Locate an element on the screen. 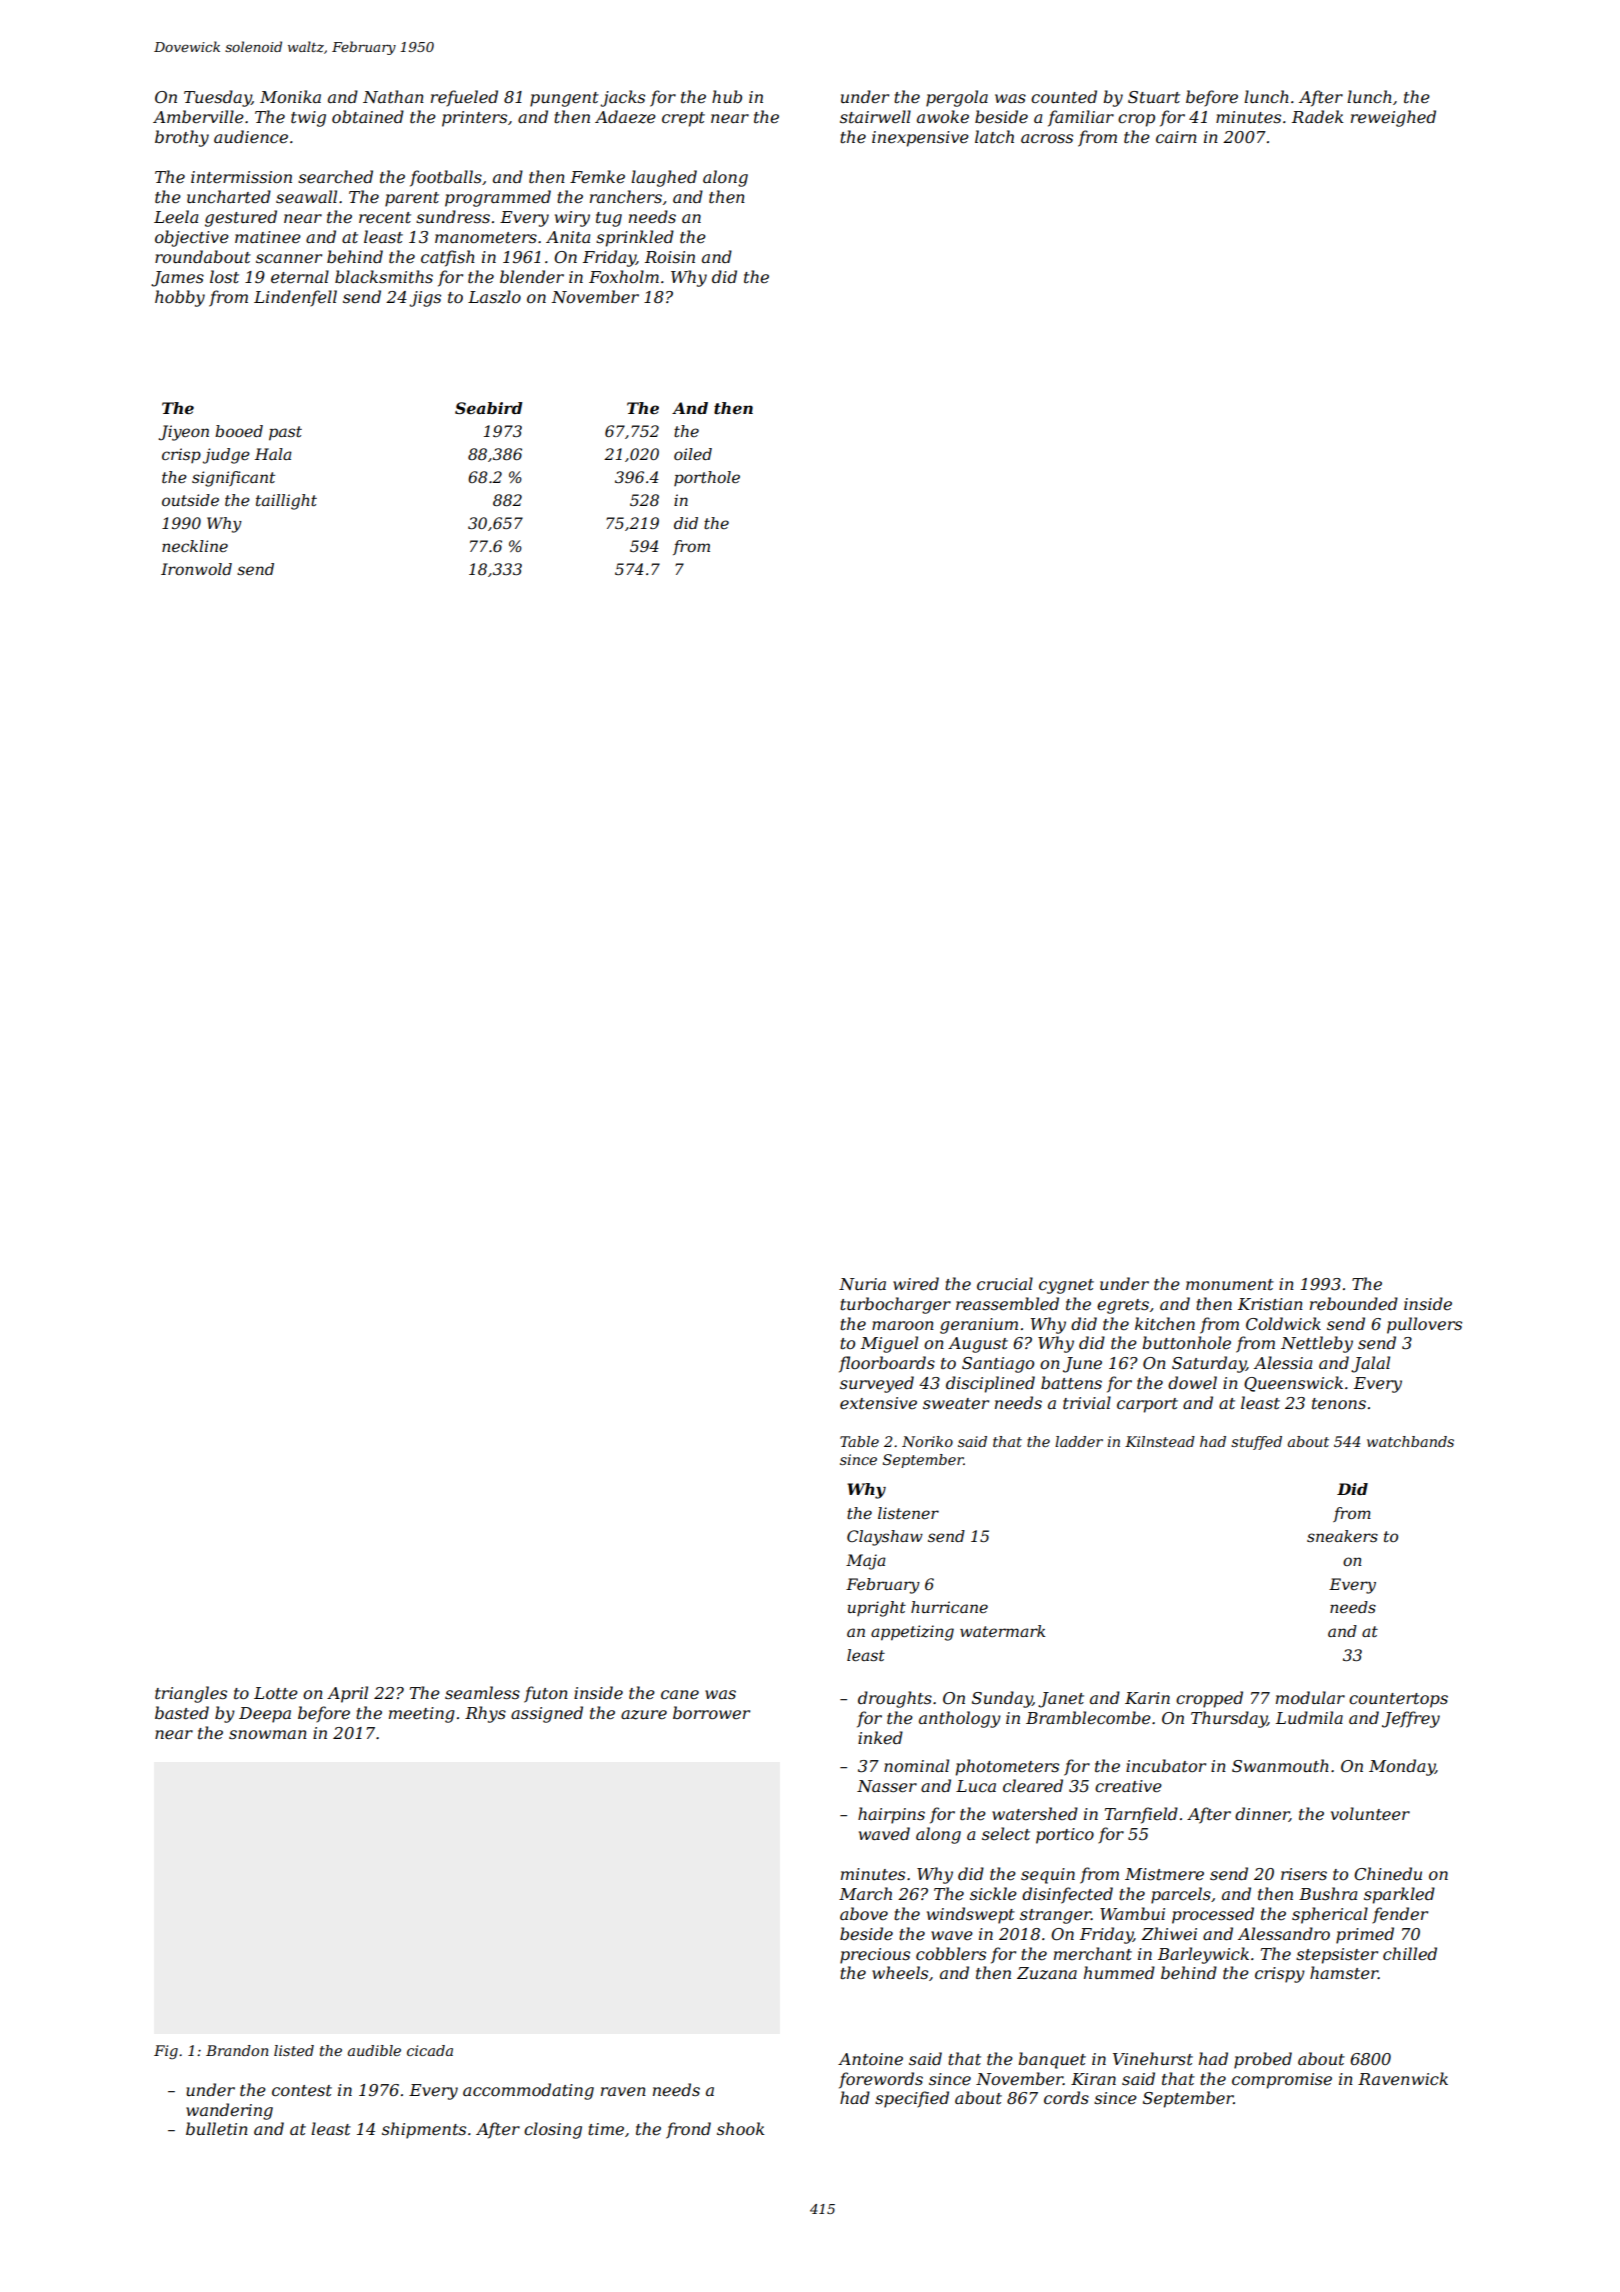 This screenshot has height=2292, width=1620. Leela is located at coordinates (176, 216).
